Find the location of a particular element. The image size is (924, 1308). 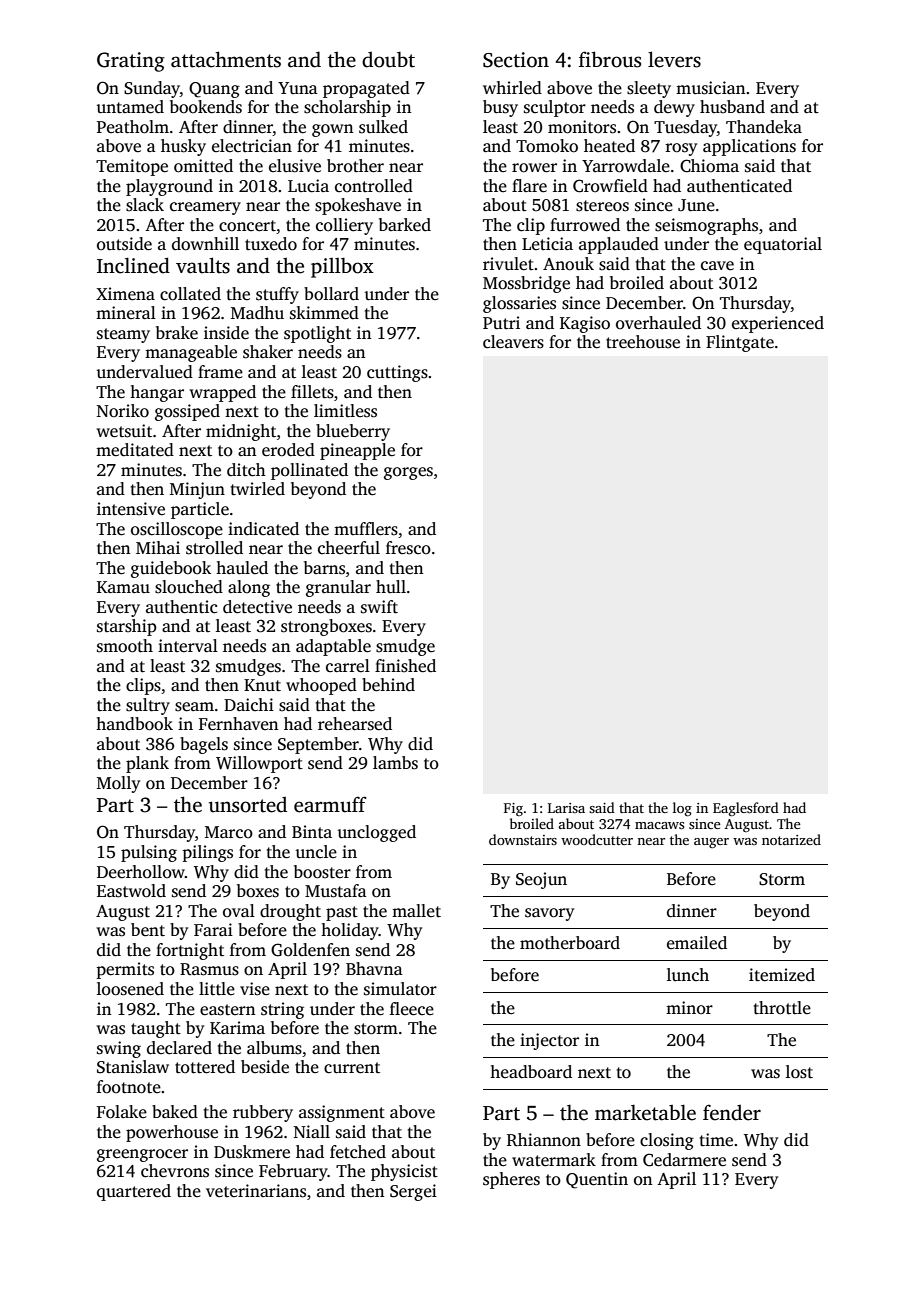

attachments is located at coordinates (226, 59).
